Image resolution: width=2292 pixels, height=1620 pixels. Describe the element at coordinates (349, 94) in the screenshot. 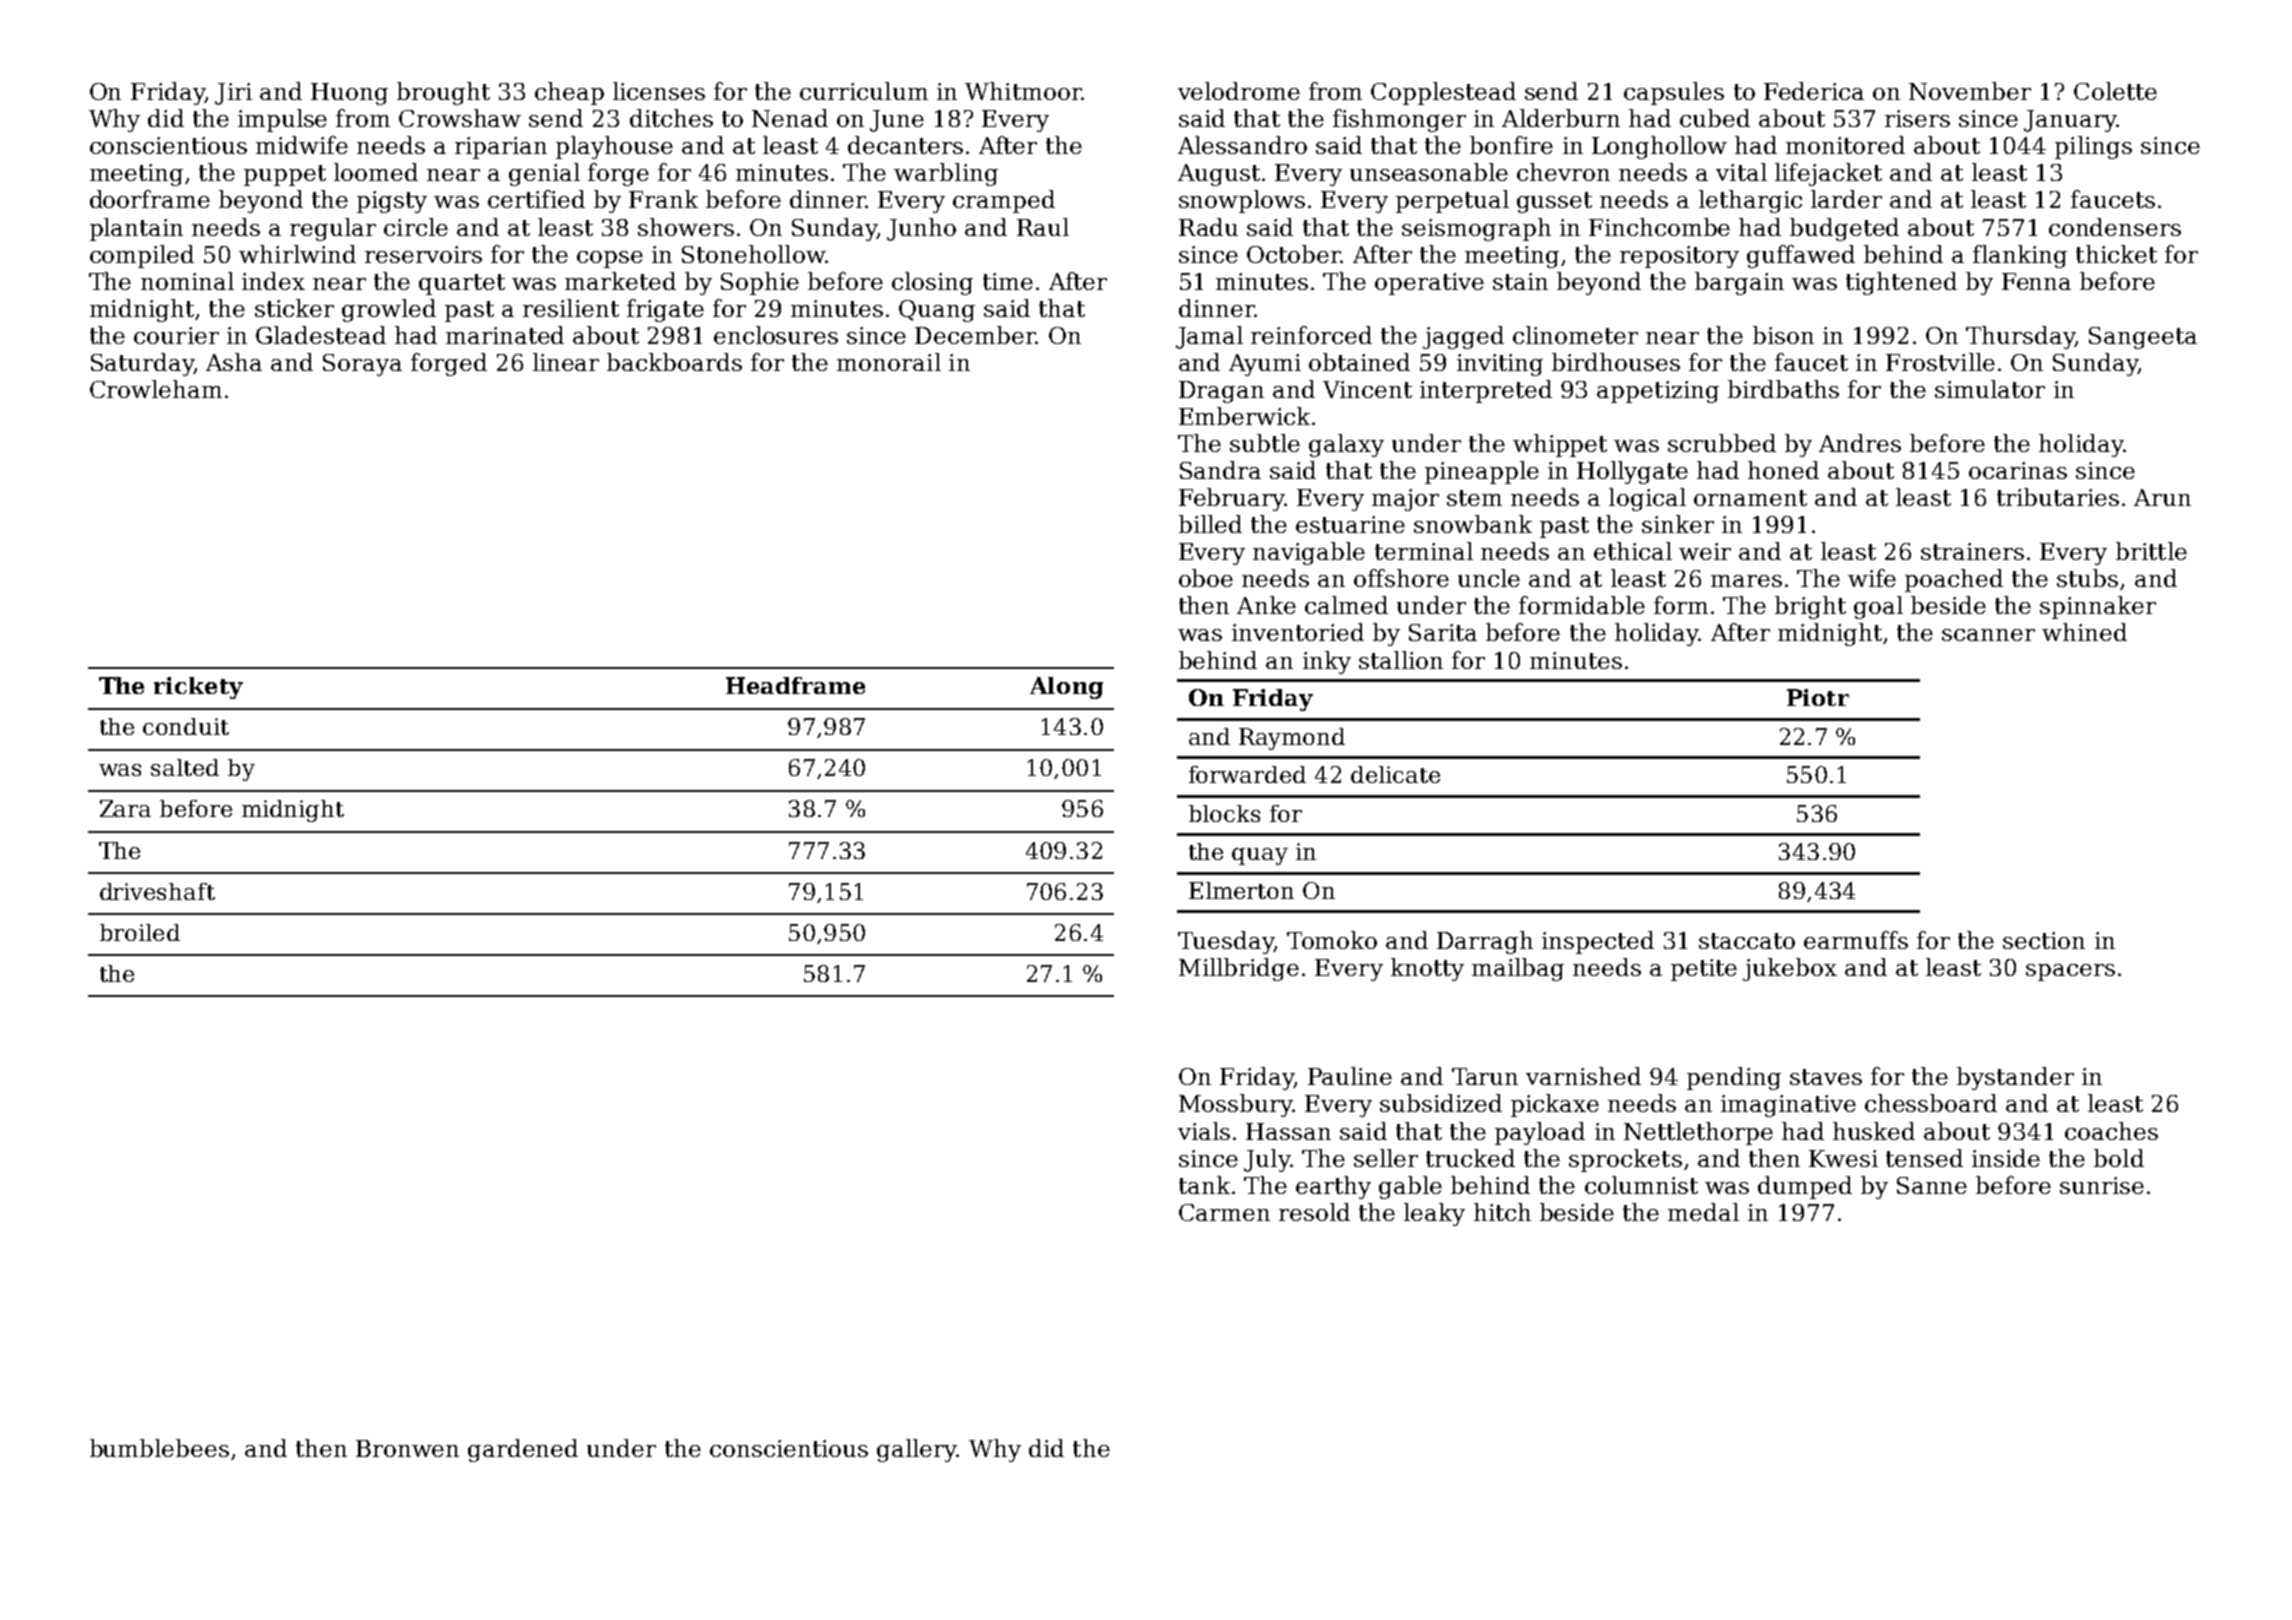

I see `Huong` at that location.
